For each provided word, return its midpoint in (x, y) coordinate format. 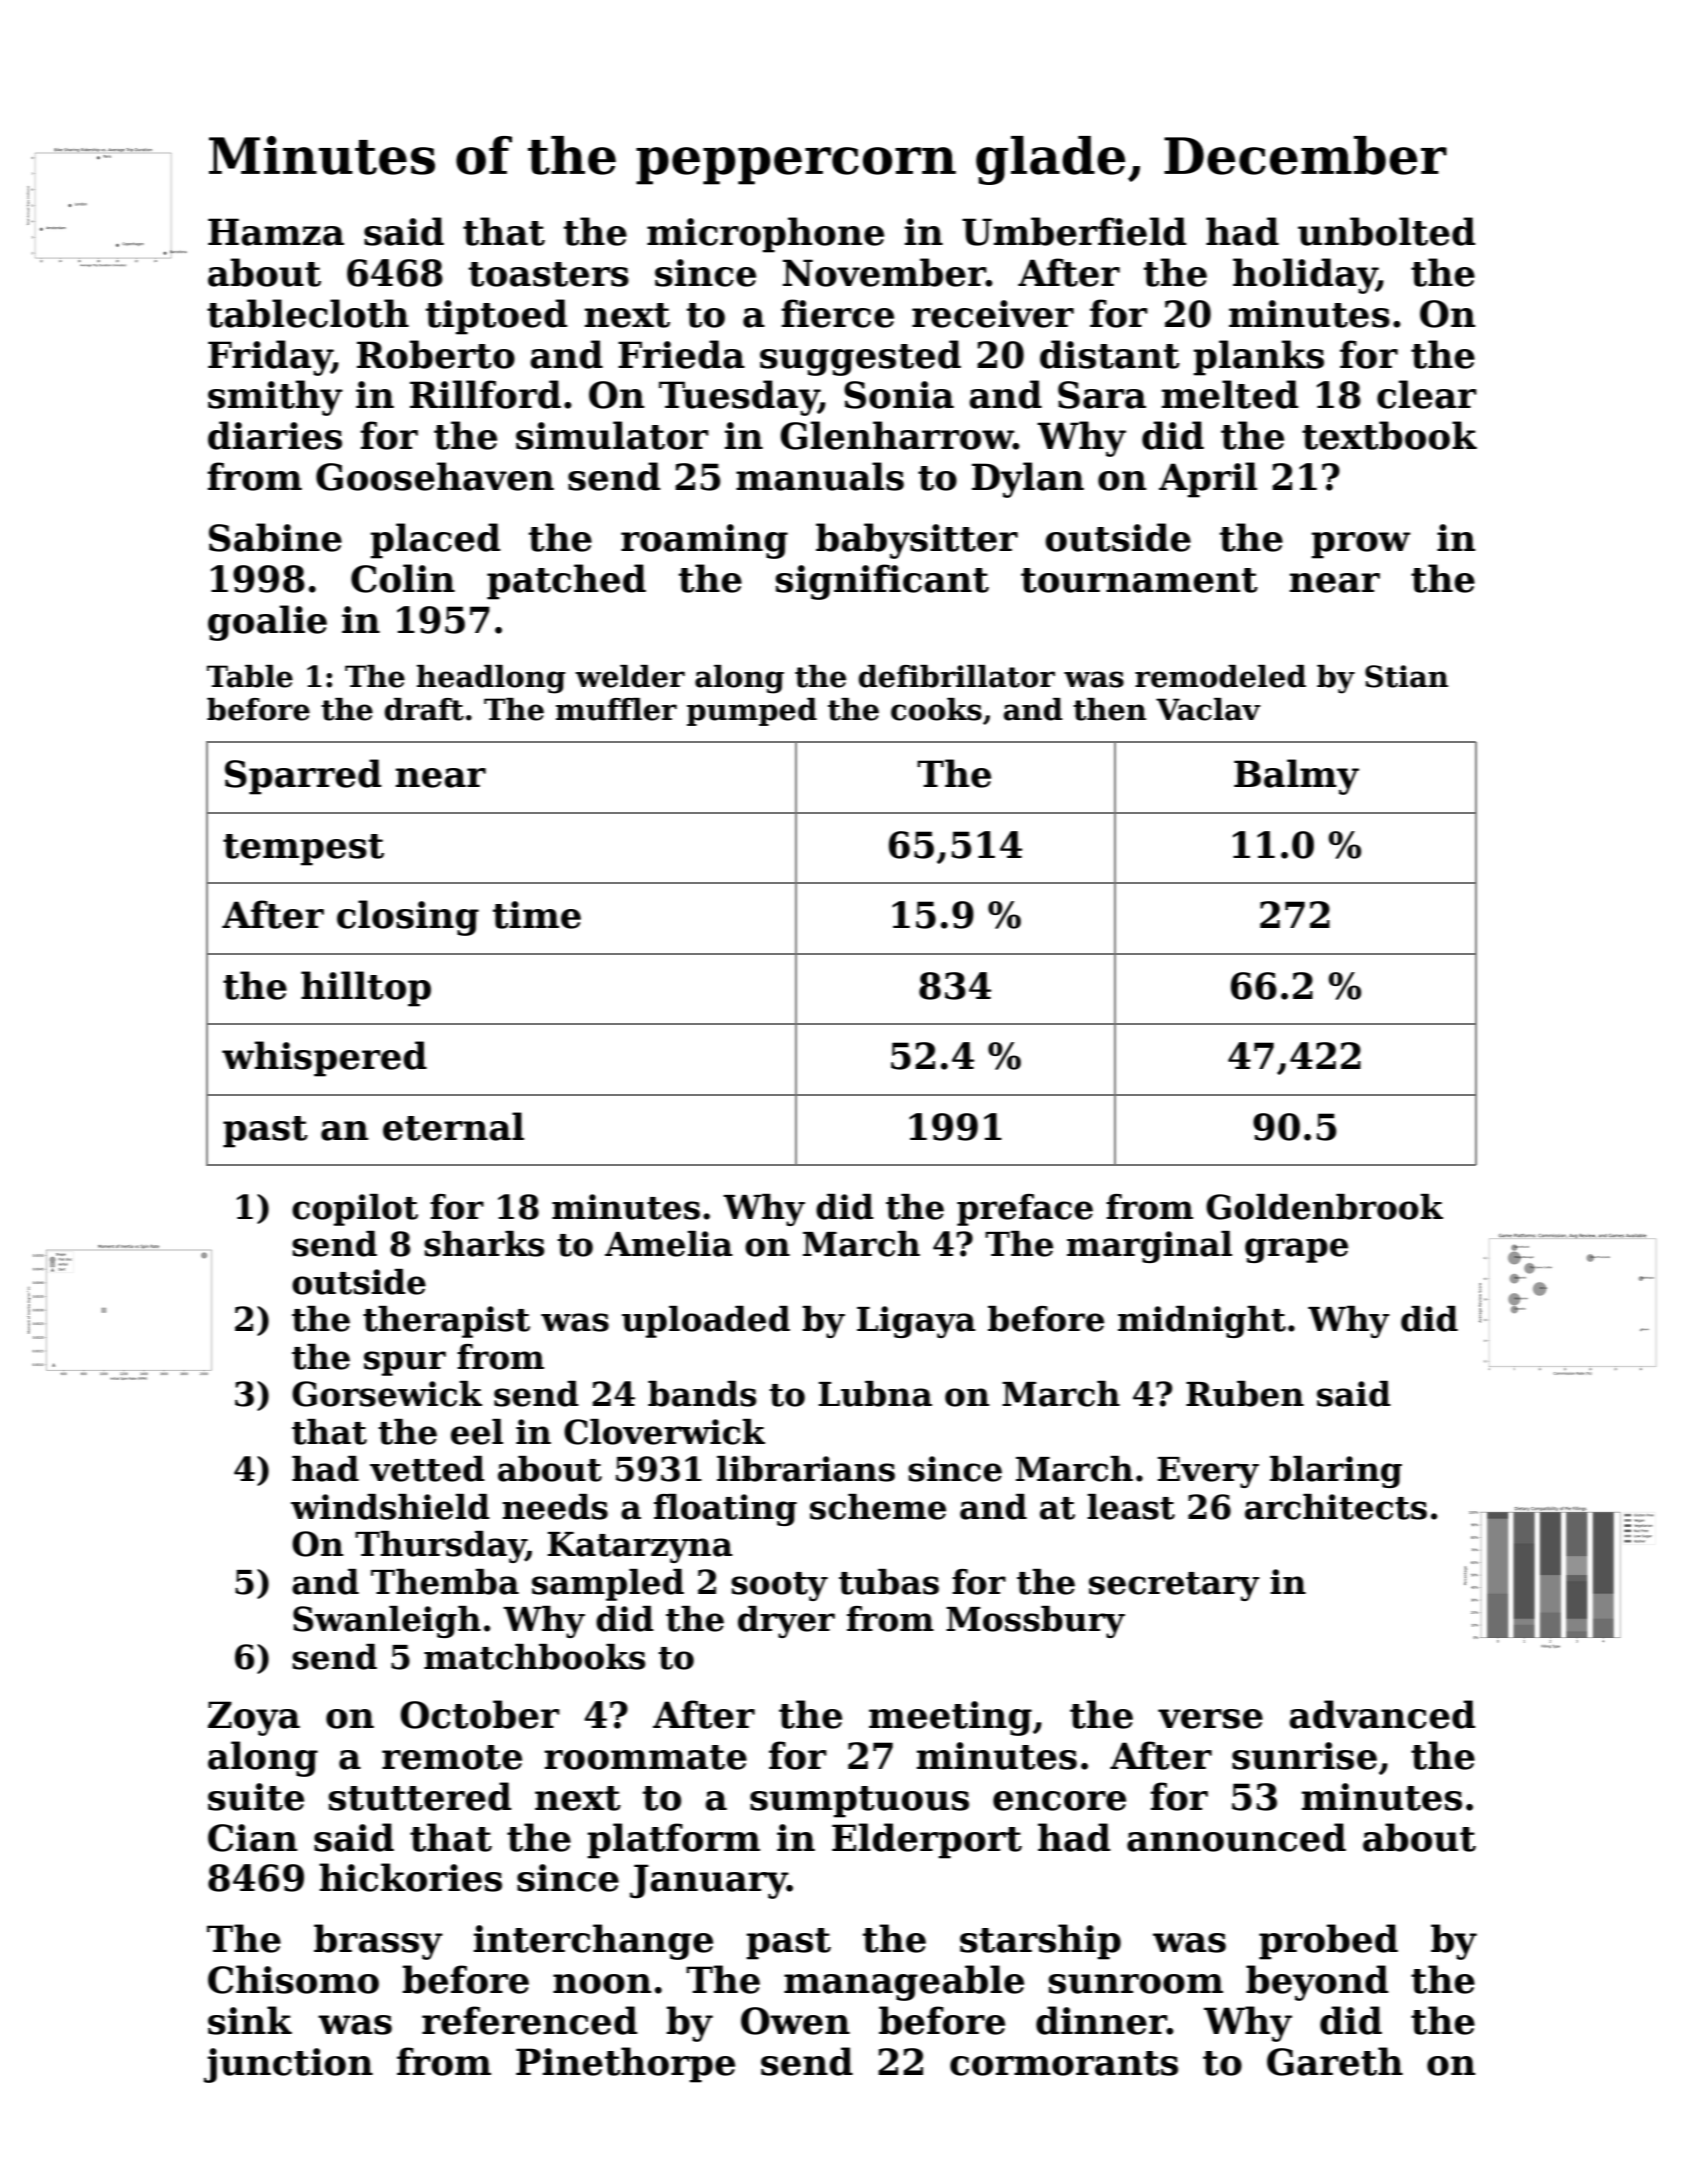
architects (1336, 1507)
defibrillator (957, 676)
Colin (403, 578)
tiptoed (496, 317)
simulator (612, 435)
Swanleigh (387, 1622)
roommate (645, 1757)
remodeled (1220, 676)
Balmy (1296, 777)
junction (288, 2065)
